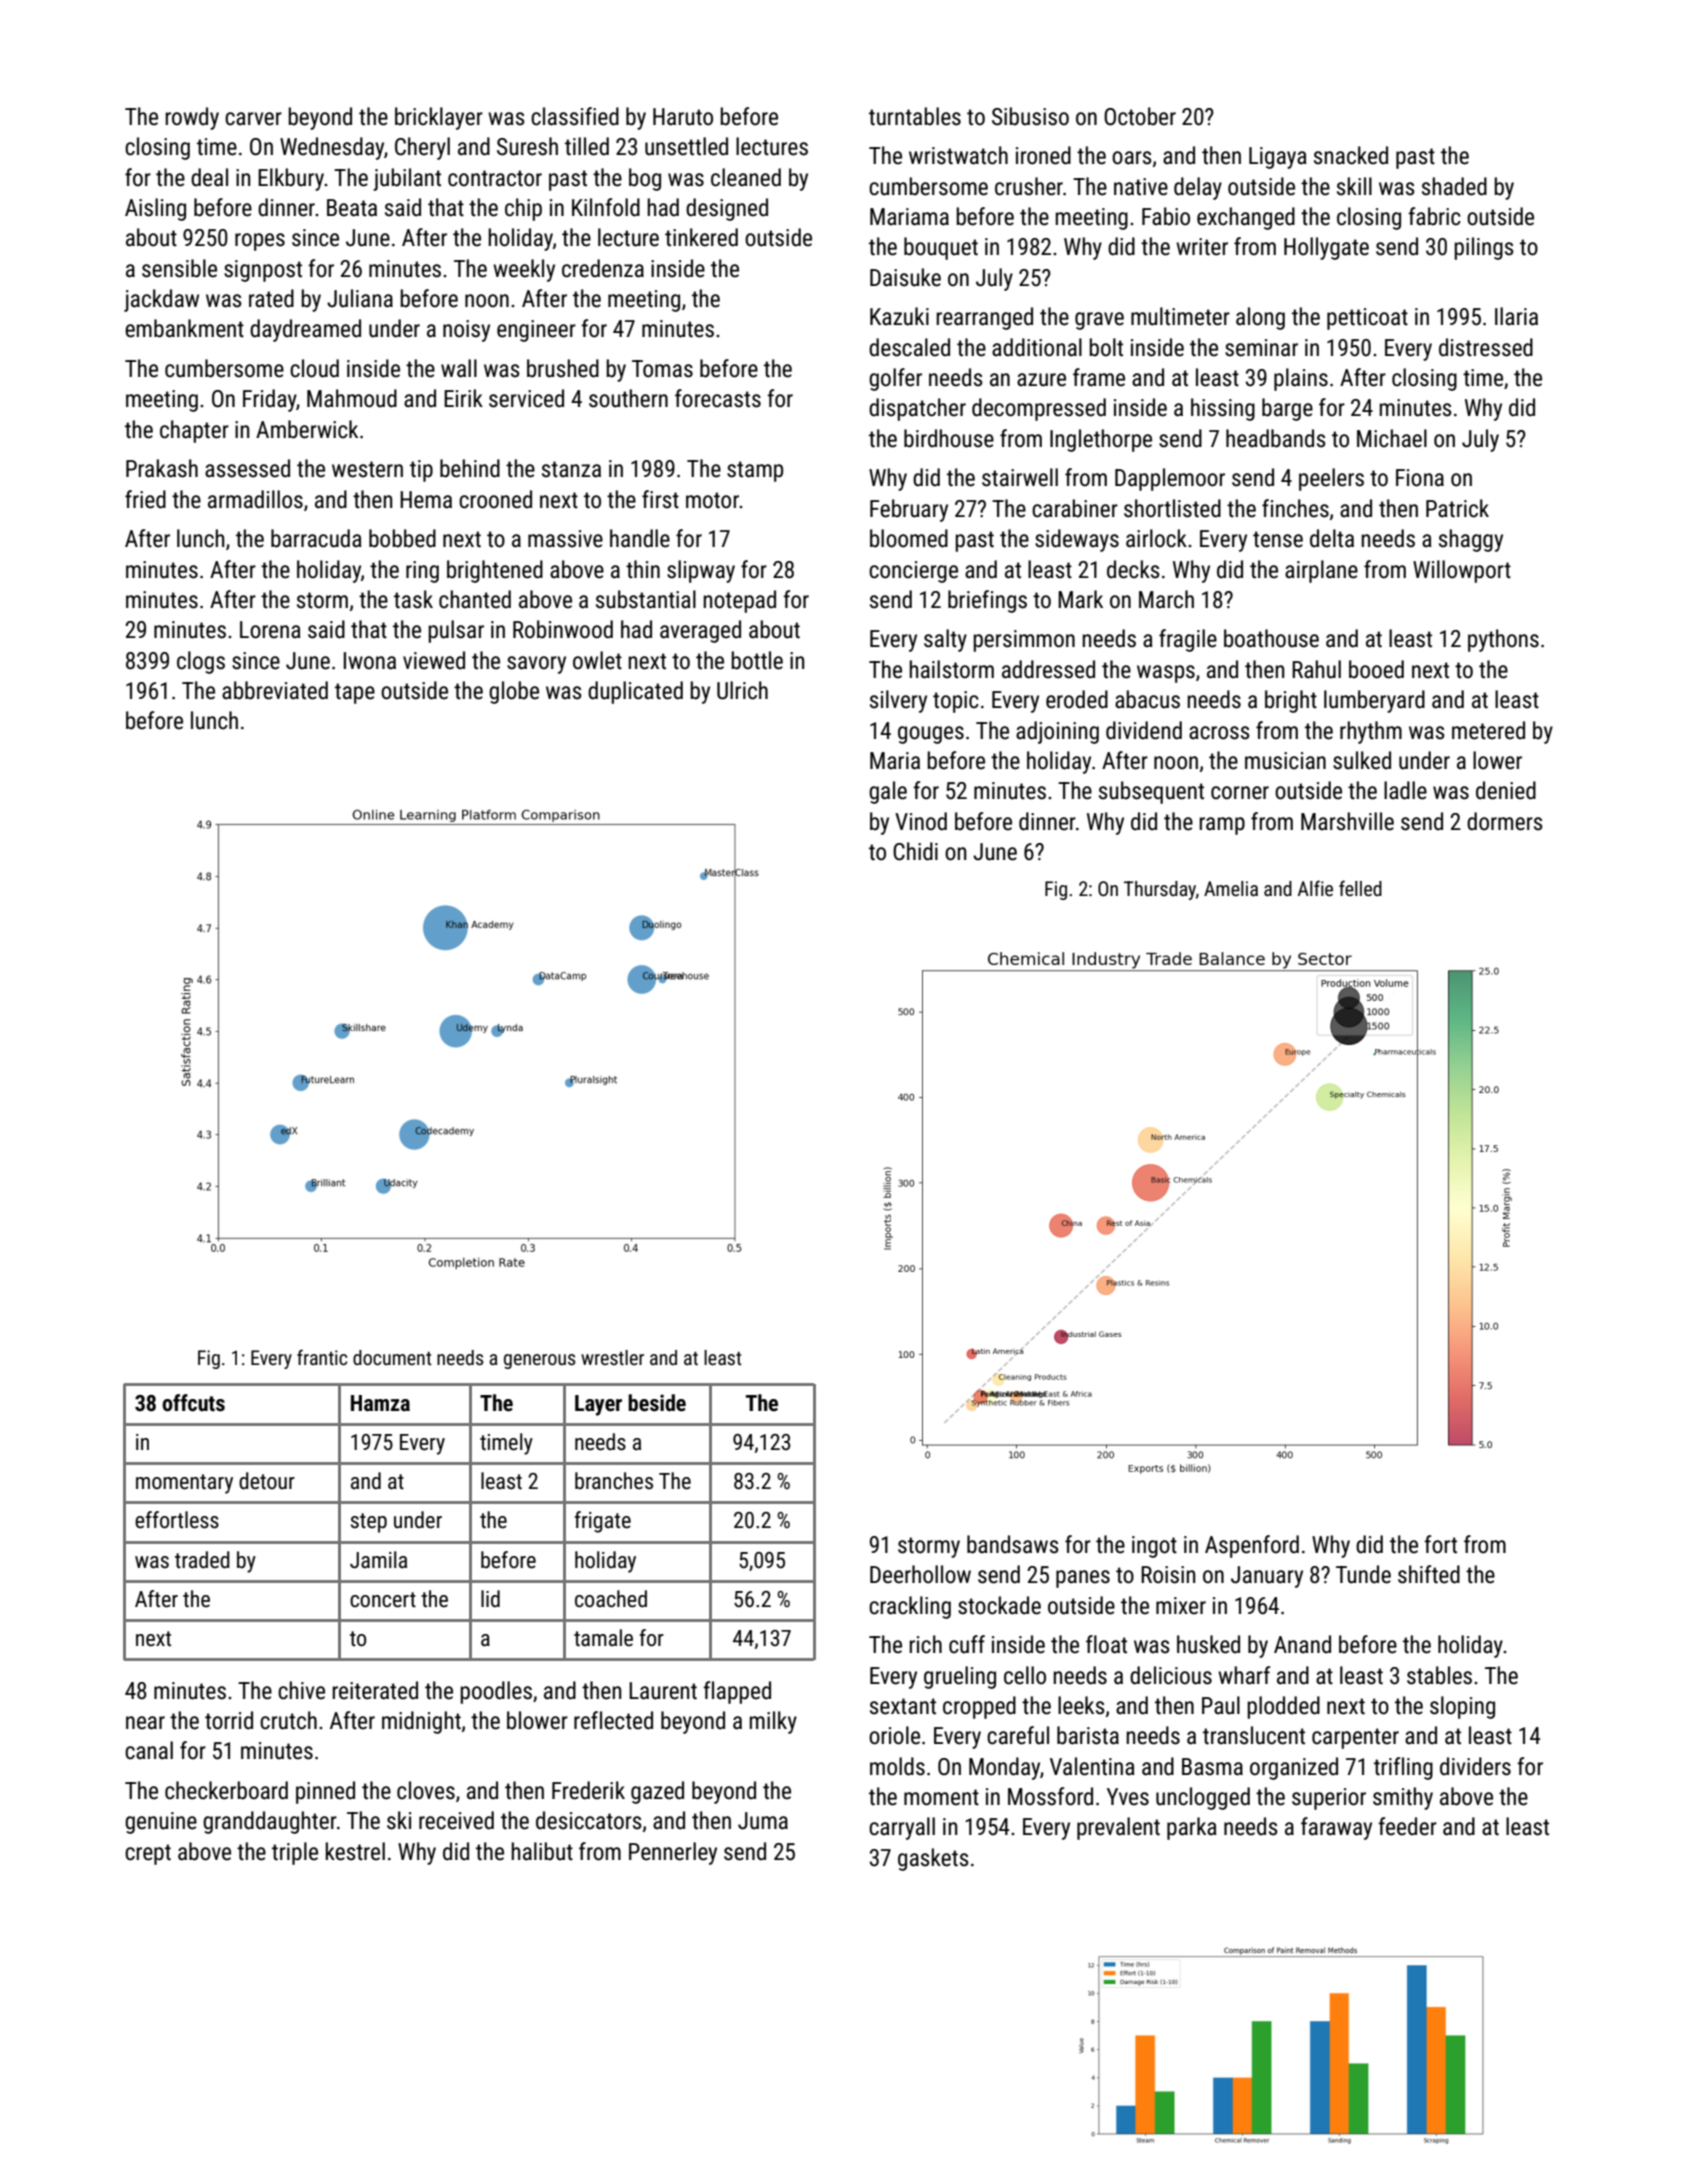 This document has height=2178, width=1683. What do you see at coordinates (1351, 155) in the document?
I see `snacked` at bounding box center [1351, 155].
